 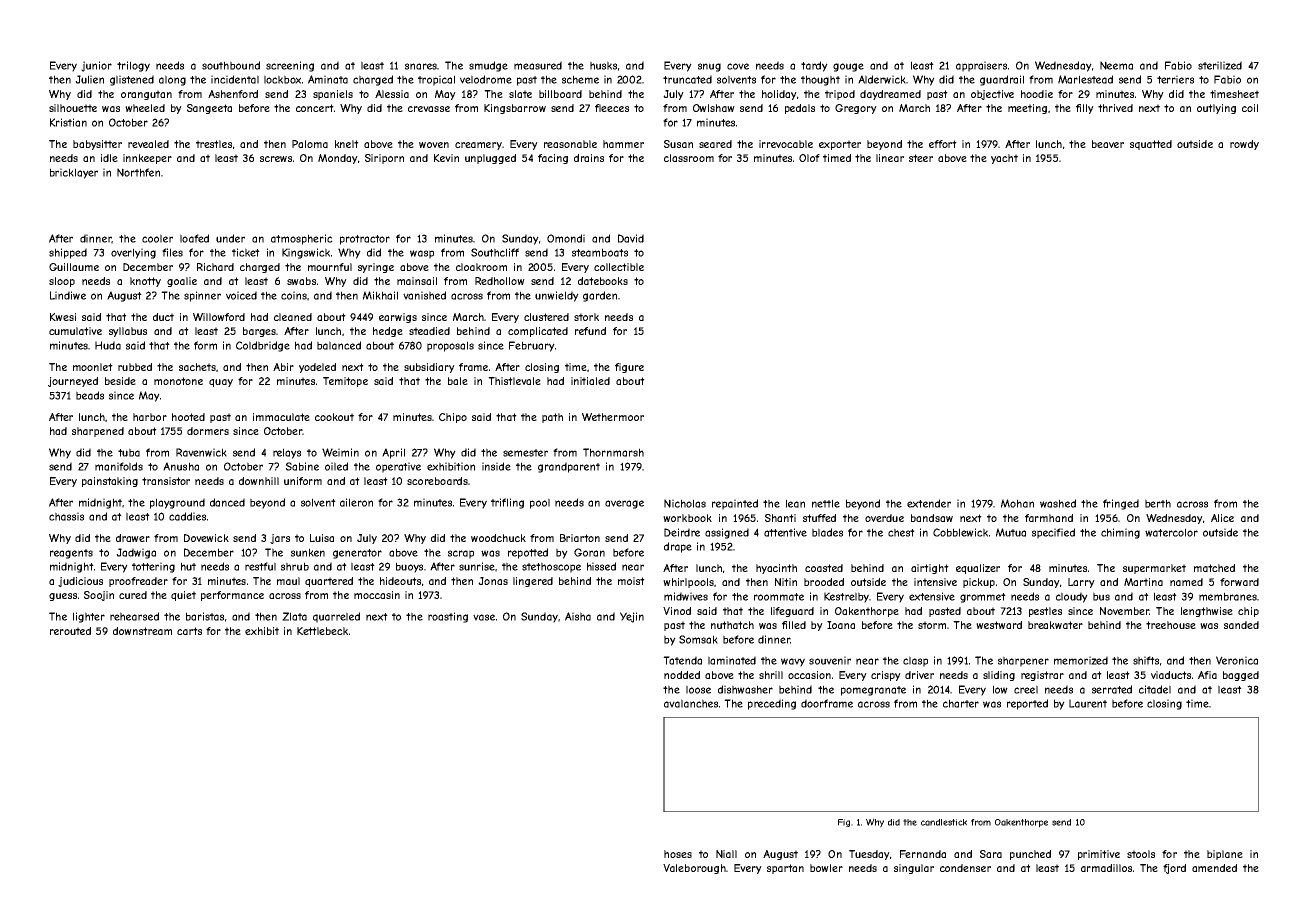 I want to click on carts, so click(x=189, y=631).
